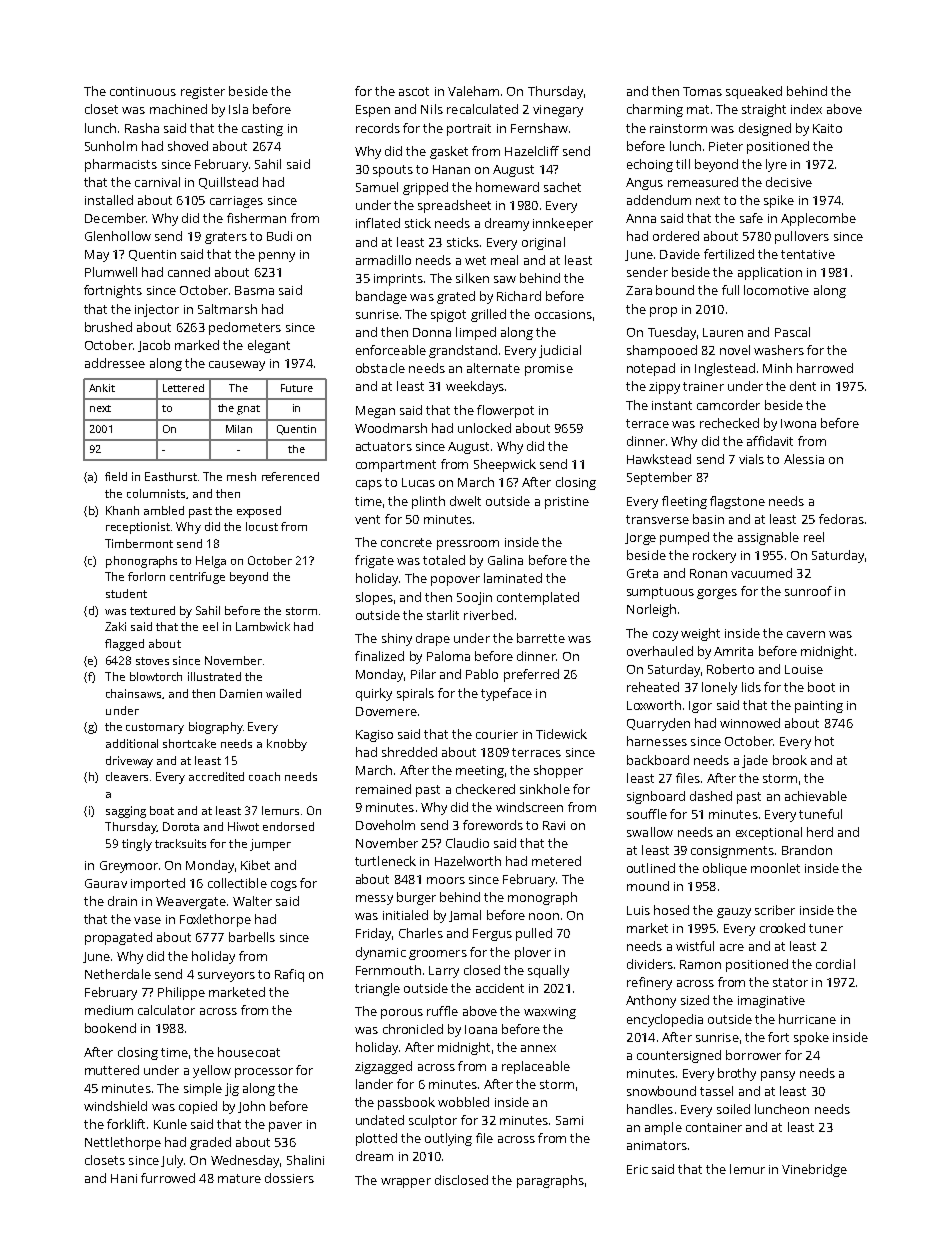  I want to click on jade, so click(755, 761).
